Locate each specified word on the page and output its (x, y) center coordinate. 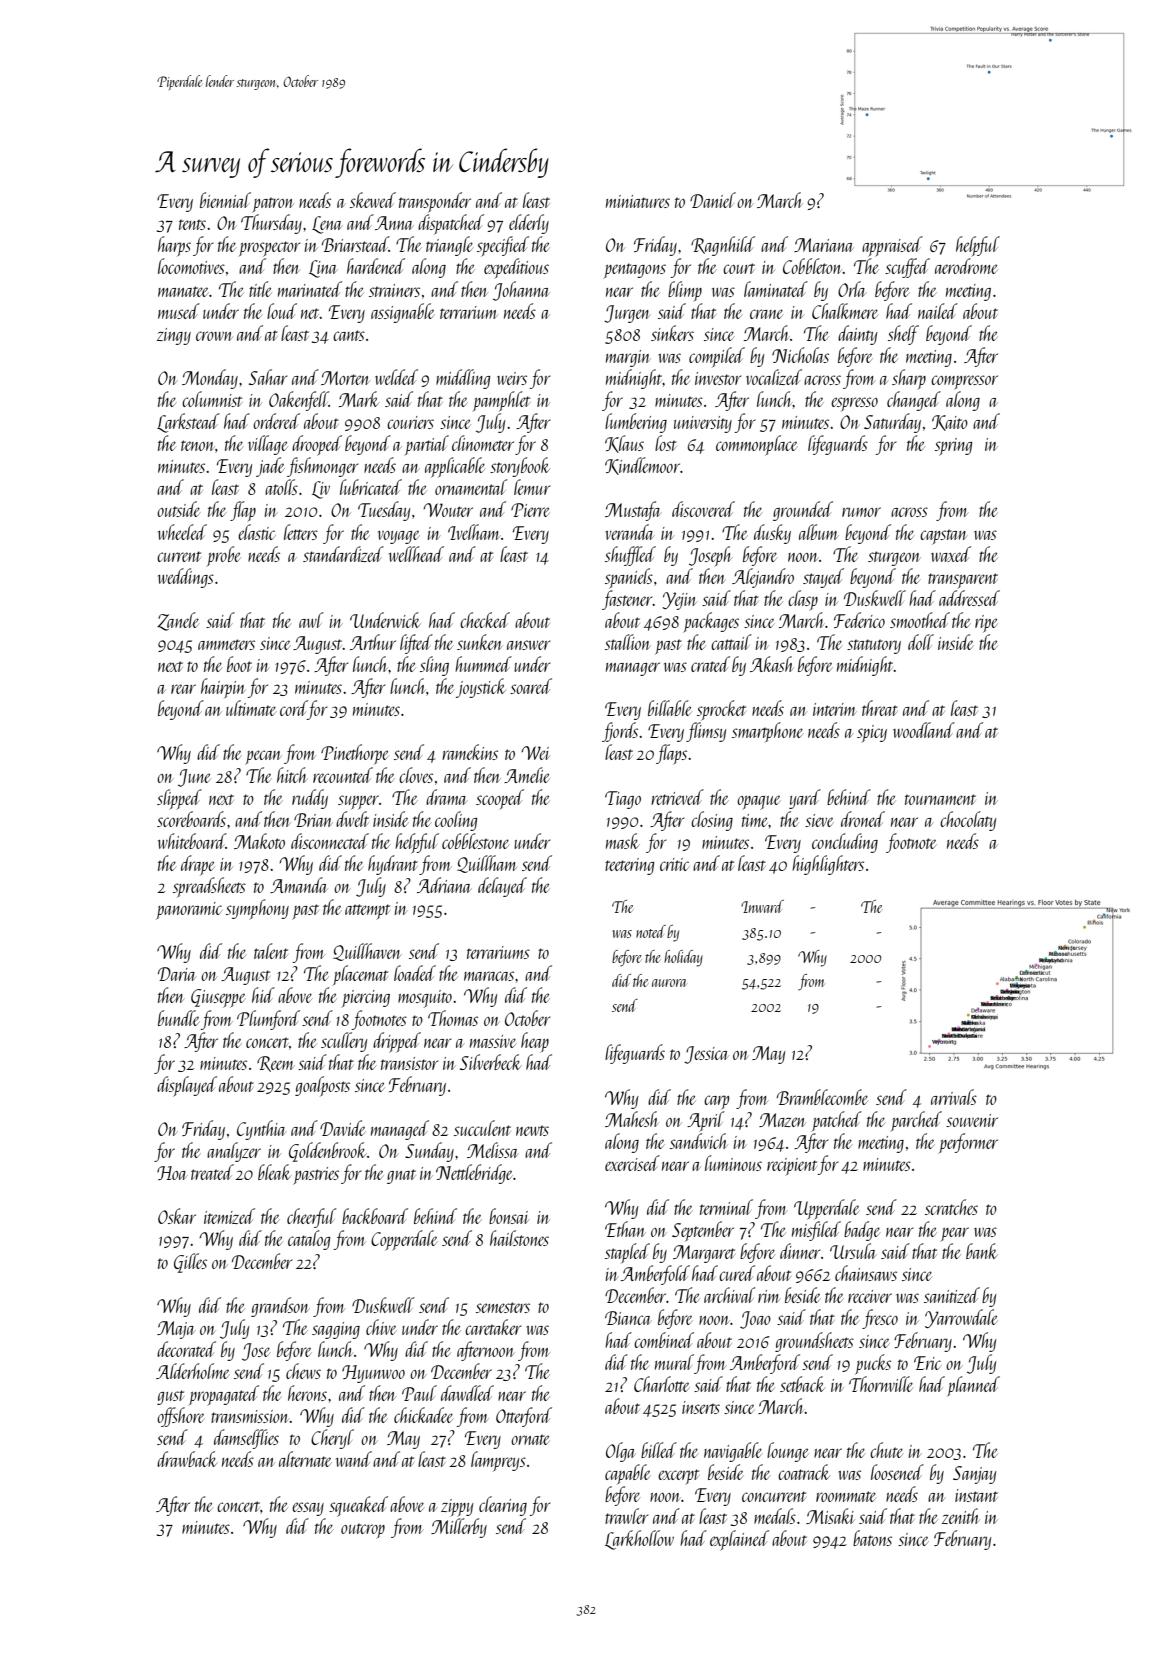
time (755, 820)
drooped (317, 445)
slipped (179, 799)
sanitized (952, 1295)
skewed (373, 200)
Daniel (713, 200)
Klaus (624, 444)
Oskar (177, 1216)
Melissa (493, 1150)
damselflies (246, 1439)
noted (651, 931)
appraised (892, 246)
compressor (964, 382)
